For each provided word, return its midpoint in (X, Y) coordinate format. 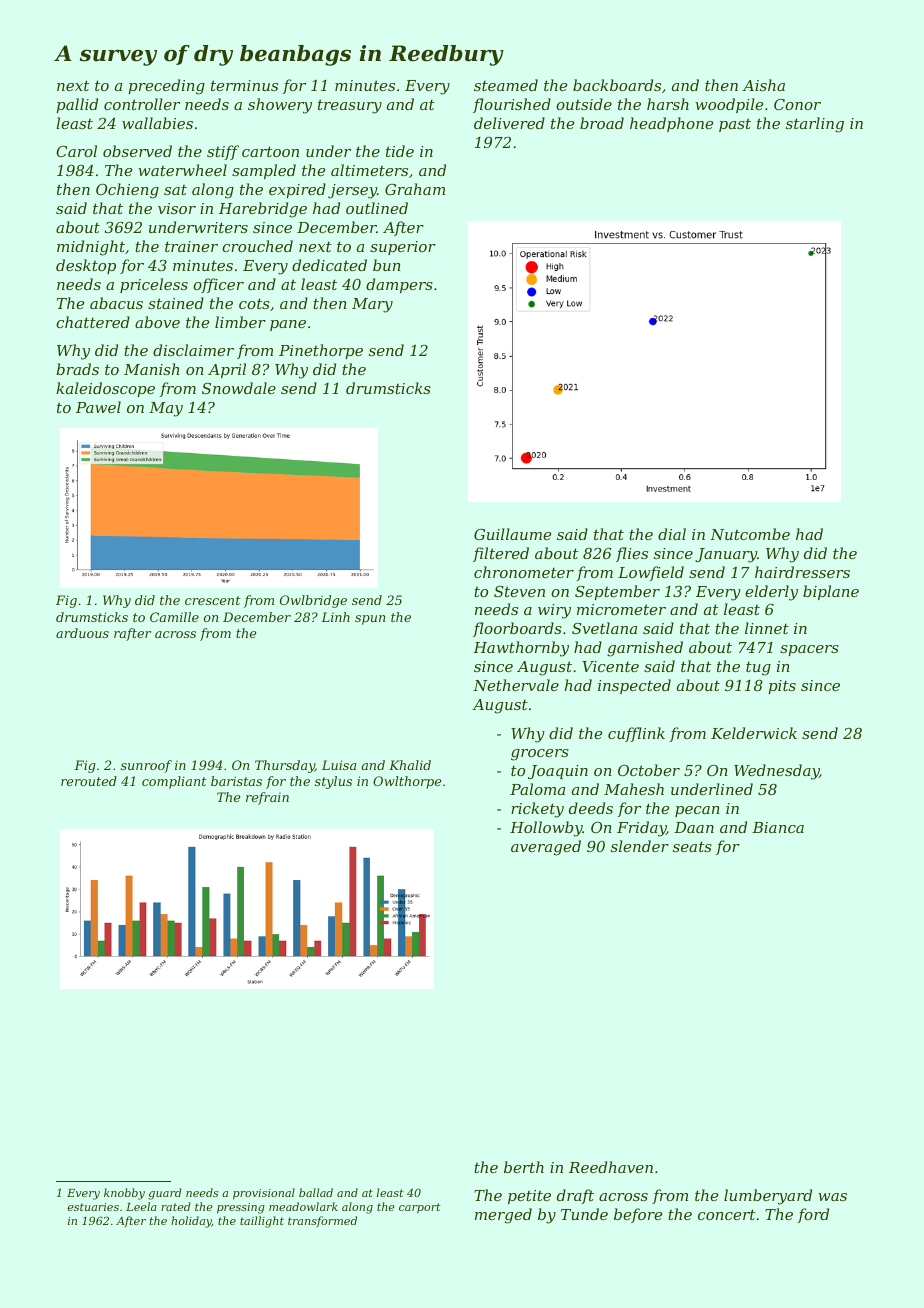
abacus (116, 303)
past (735, 125)
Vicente (610, 666)
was (832, 1197)
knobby (124, 1194)
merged (503, 1216)
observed (137, 151)
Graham (415, 189)
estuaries (93, 1207)
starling (815, 125)
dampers (399, 285)
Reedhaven (611, 1167)
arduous (82, 633)
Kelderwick (754, 733)
